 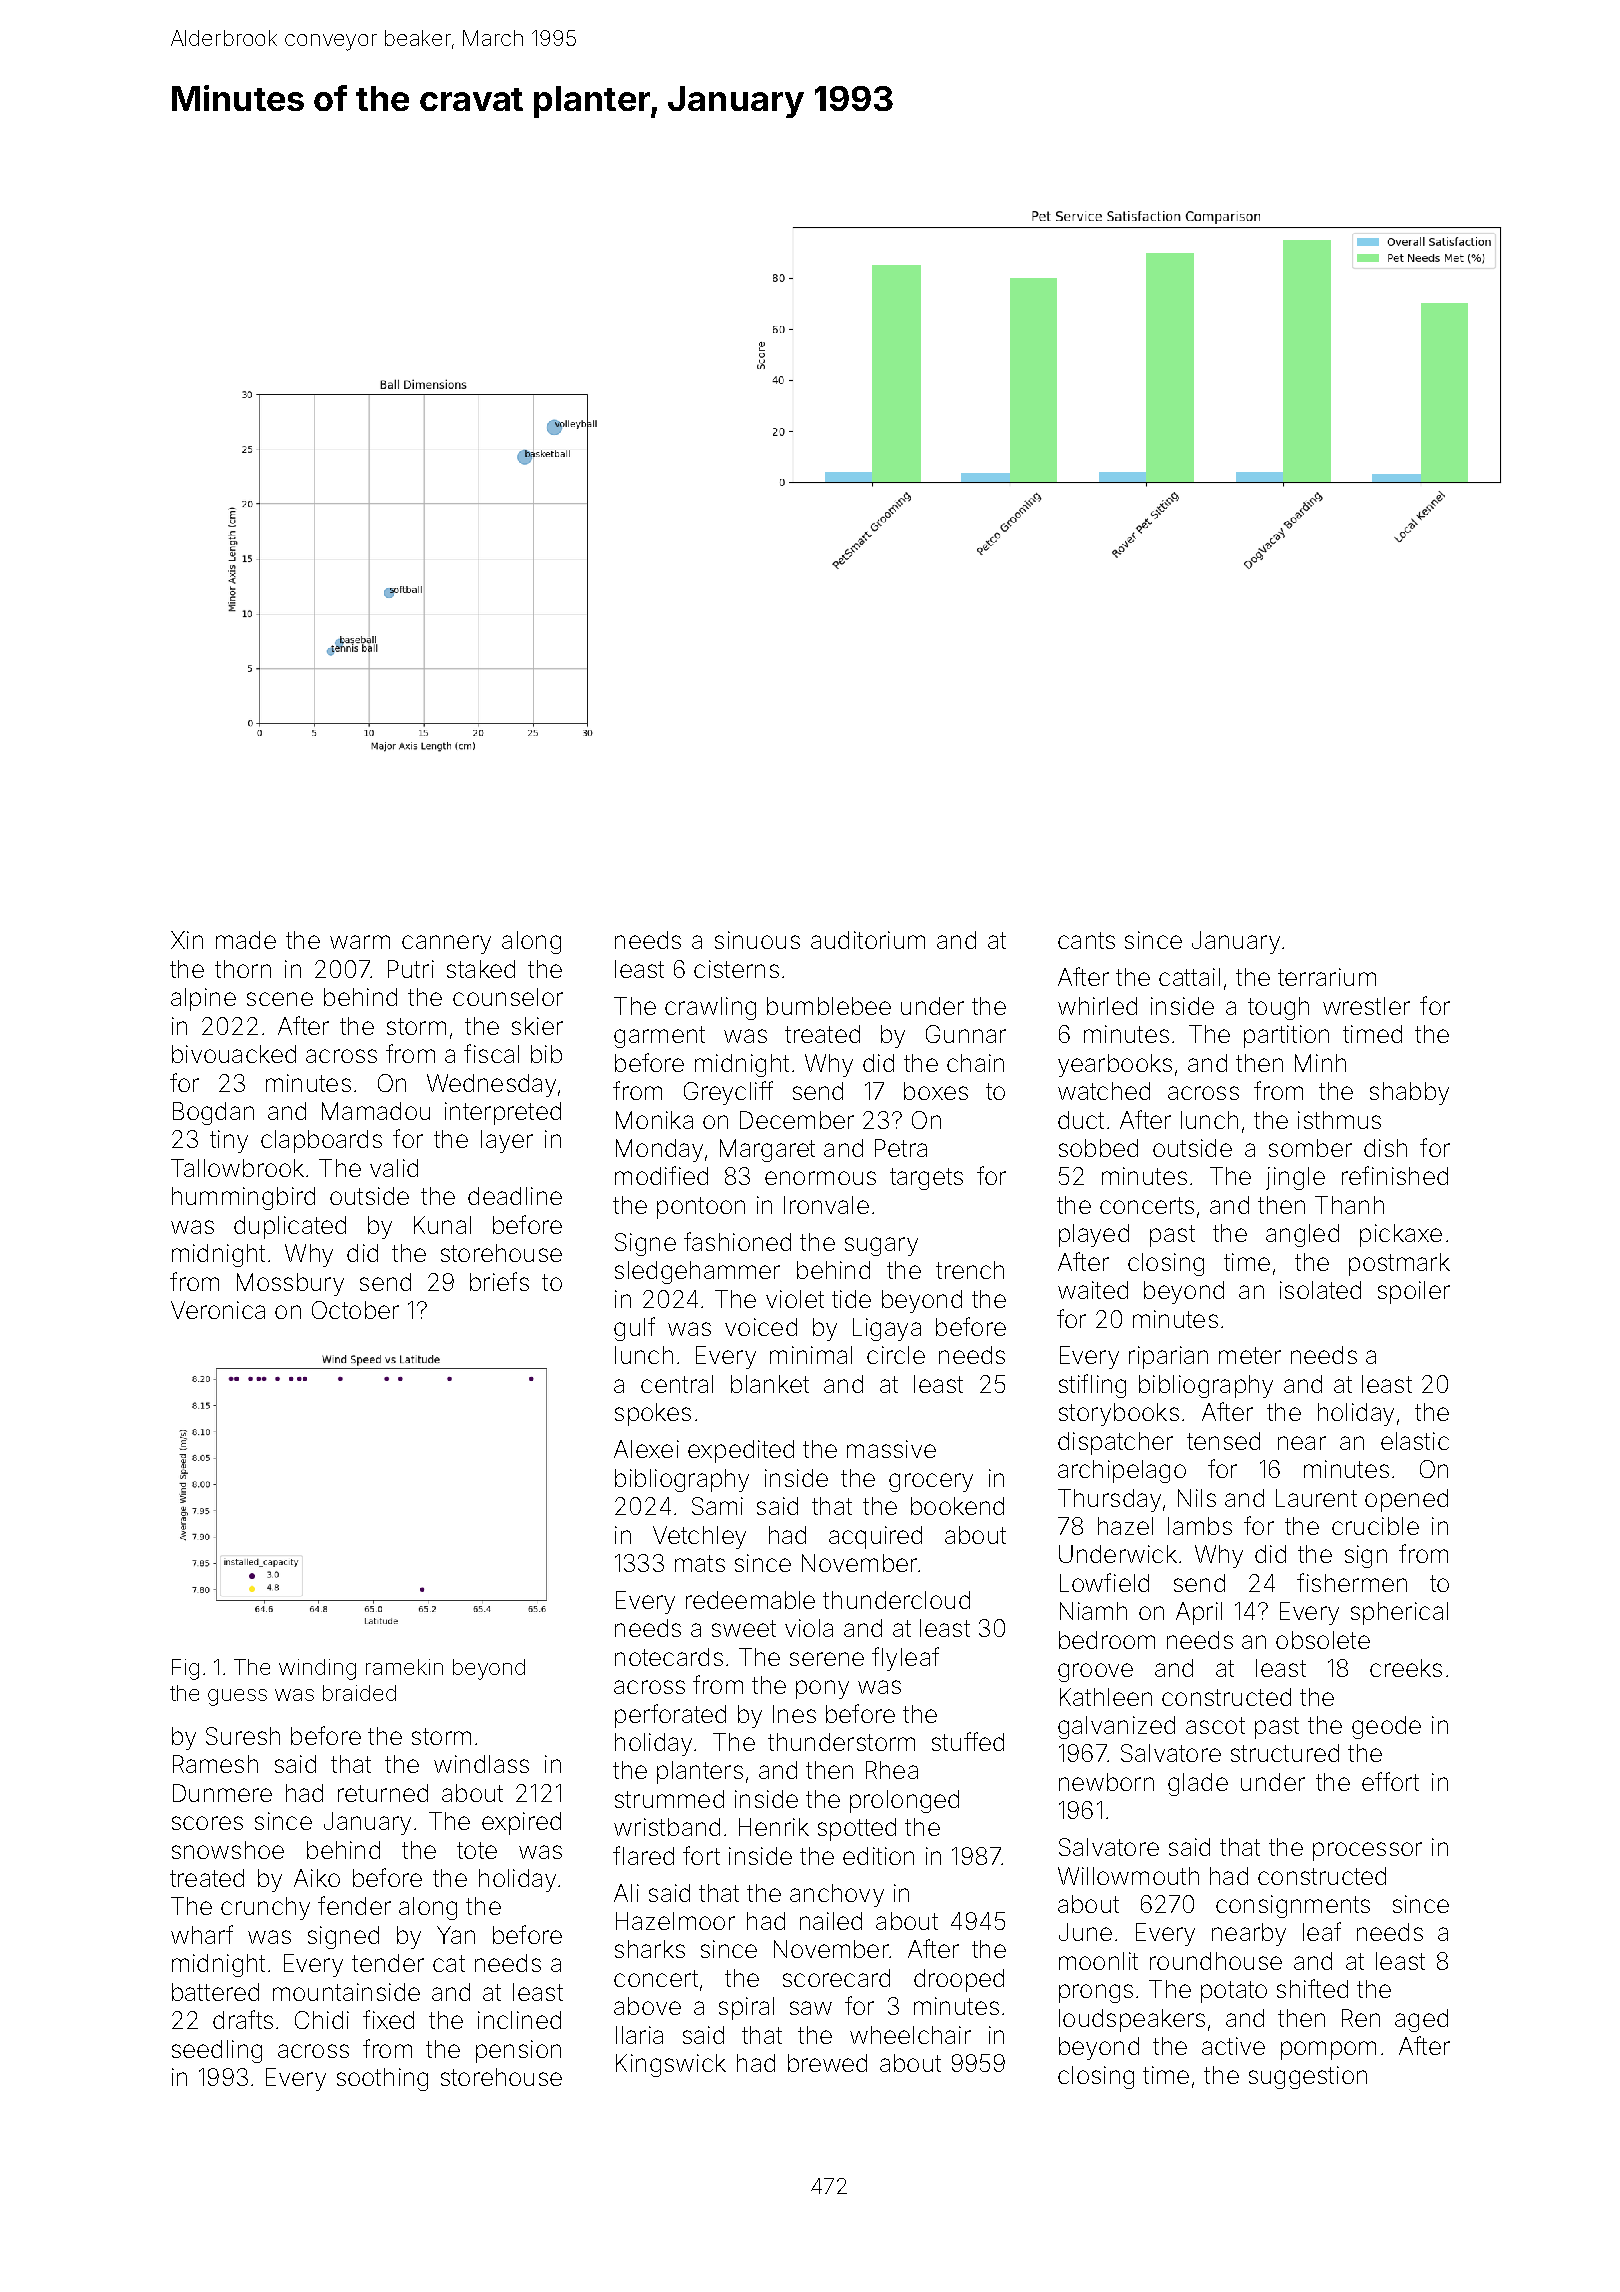 What do you see at coordinates (1200, 1526) in the page?
I see `lambs` at bounding box center [1200, 1526].
